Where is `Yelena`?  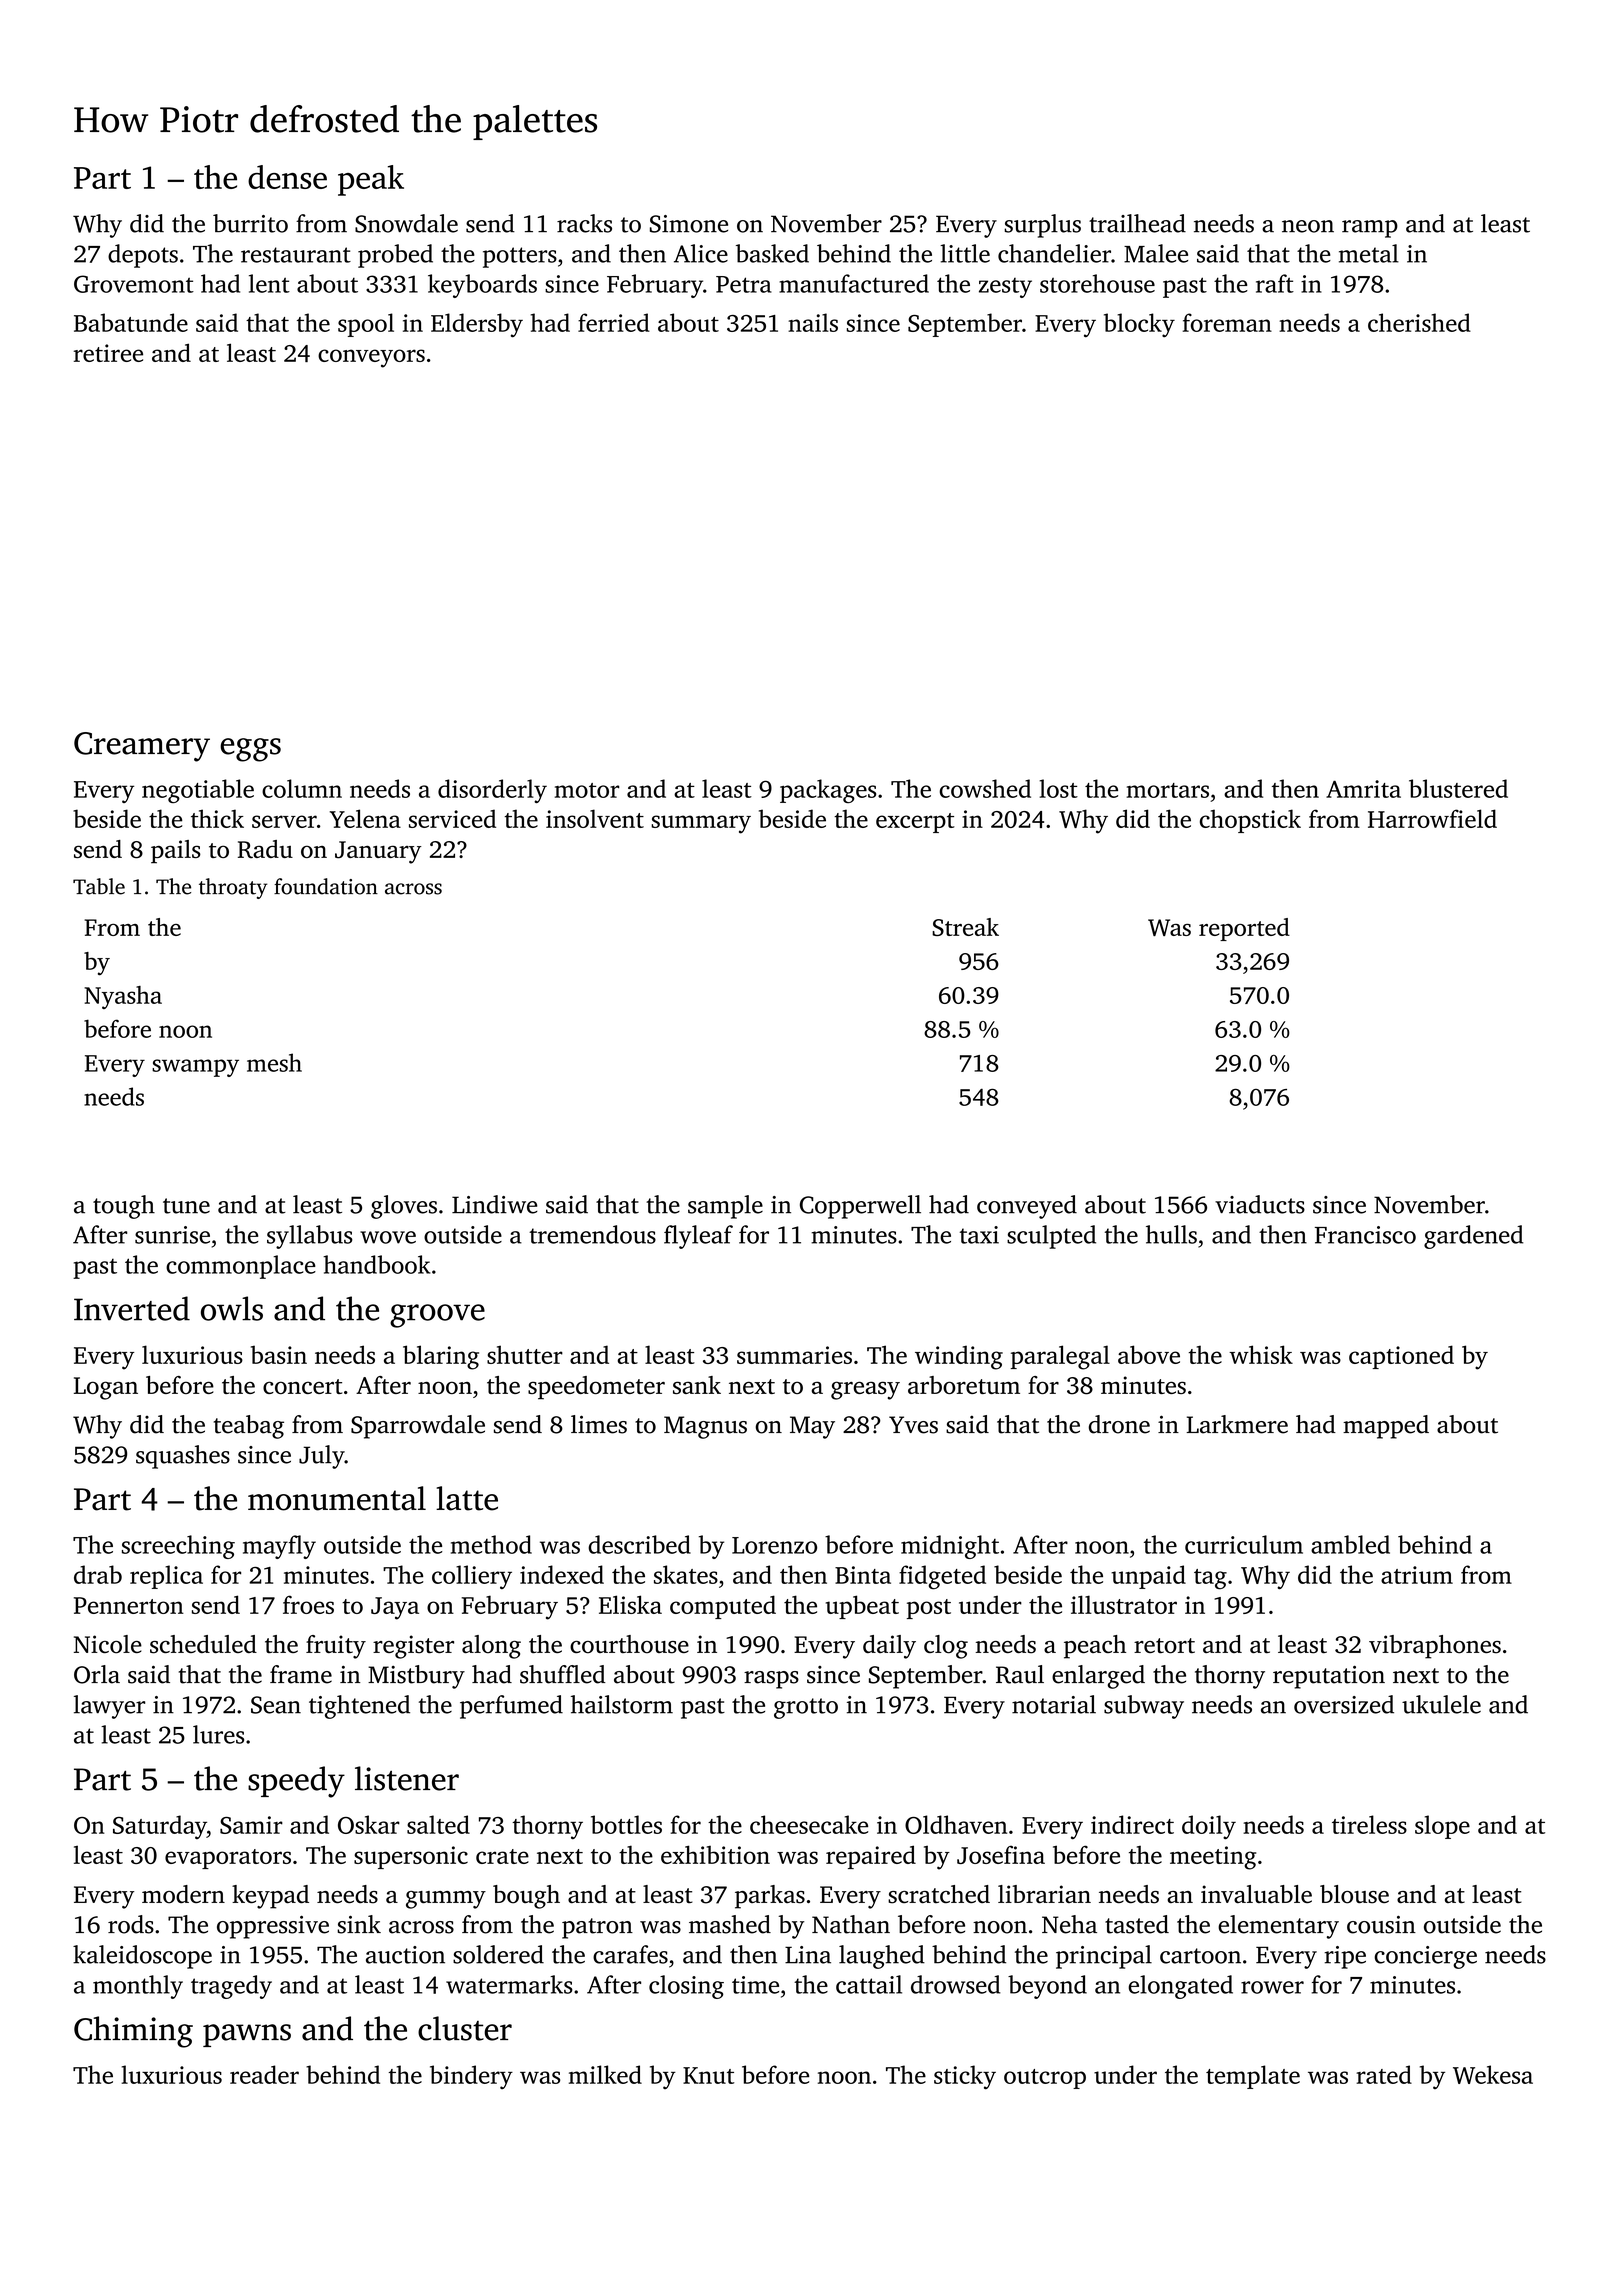
Yelena is located at coordinates (365, 818).
